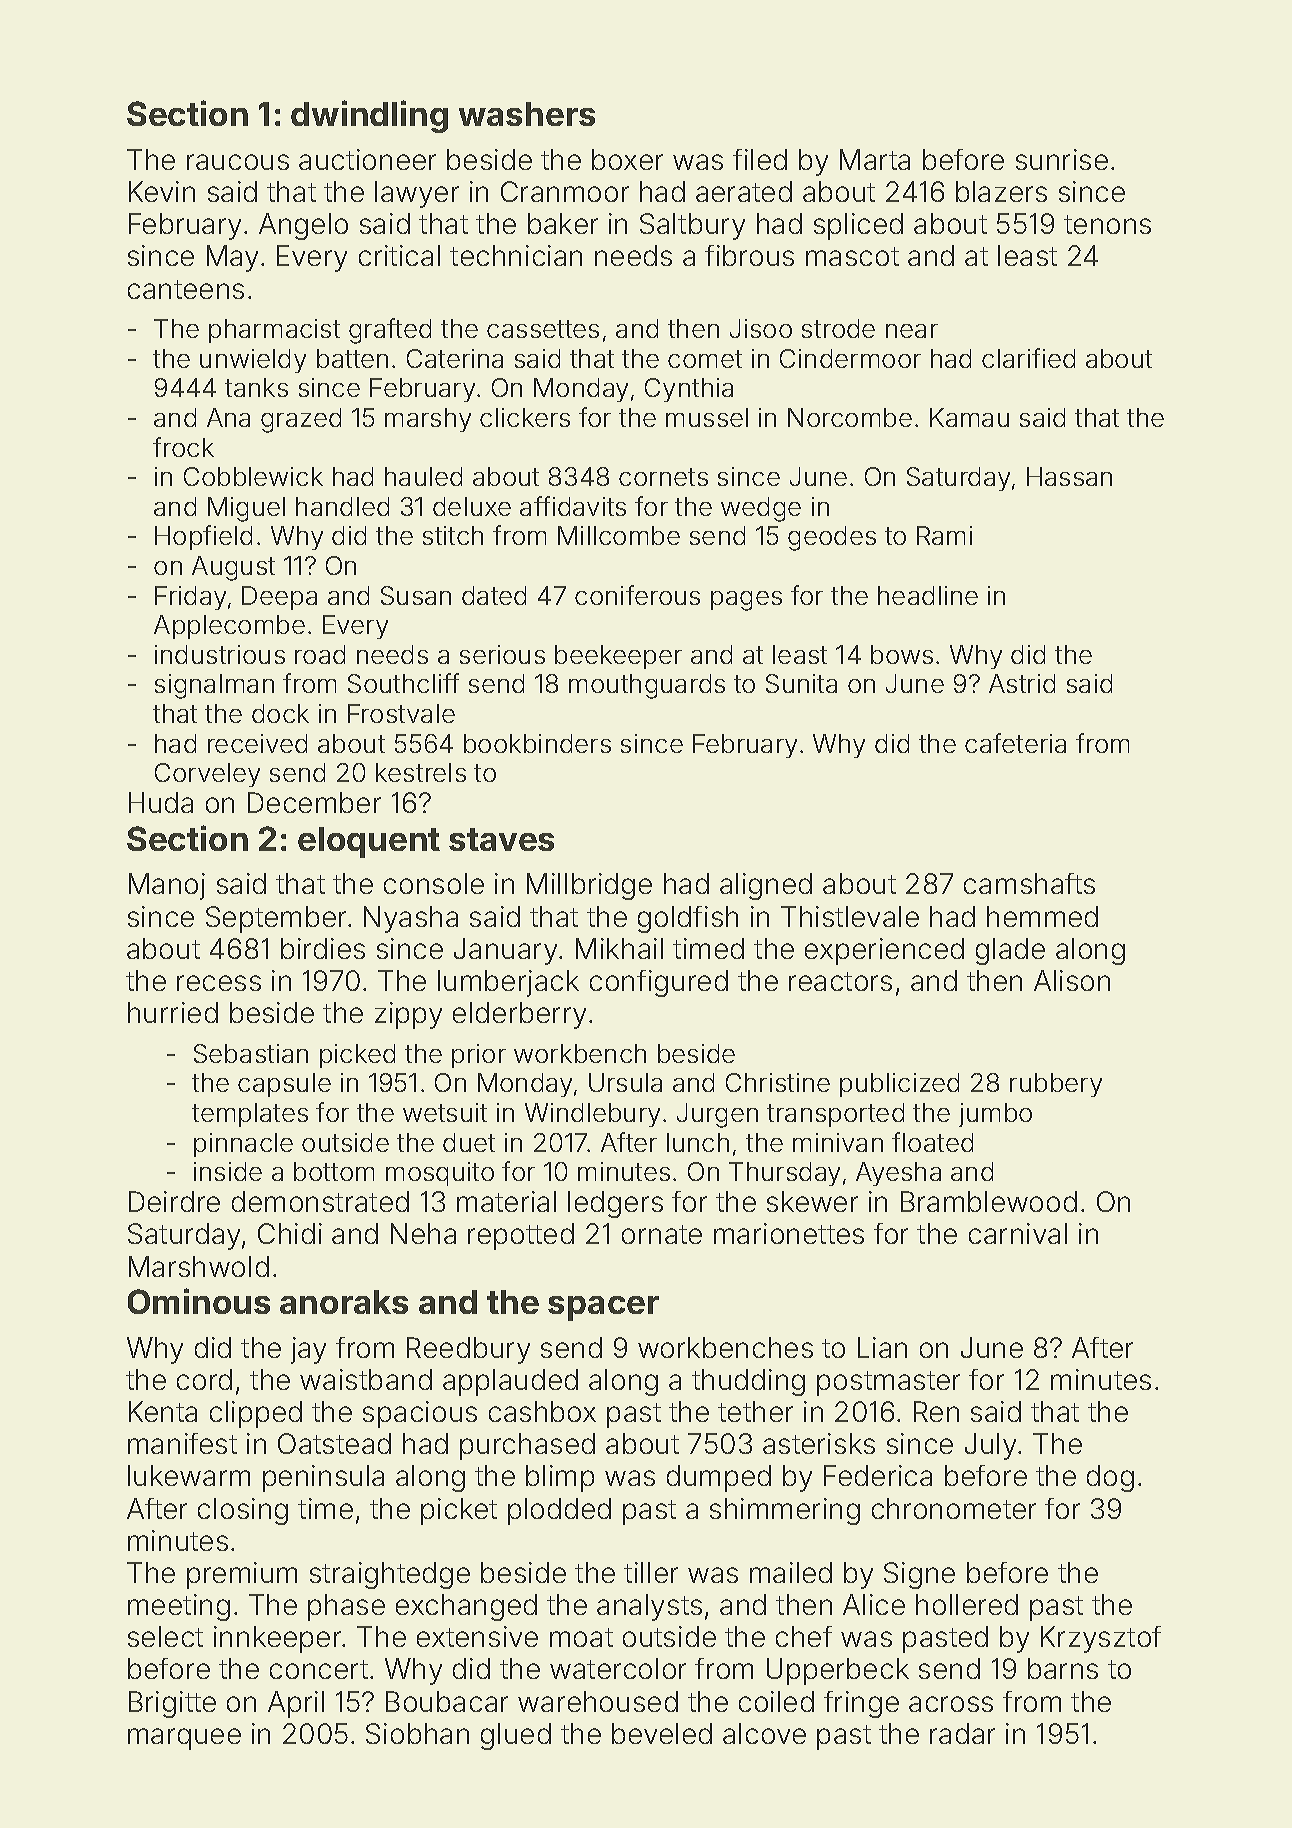 The width and height of the screenshot is (1292, 1828). What do you see at coordinates (1072, 980) in the screenshot?
I see `Alison` at bounding box center [1072, 980].
